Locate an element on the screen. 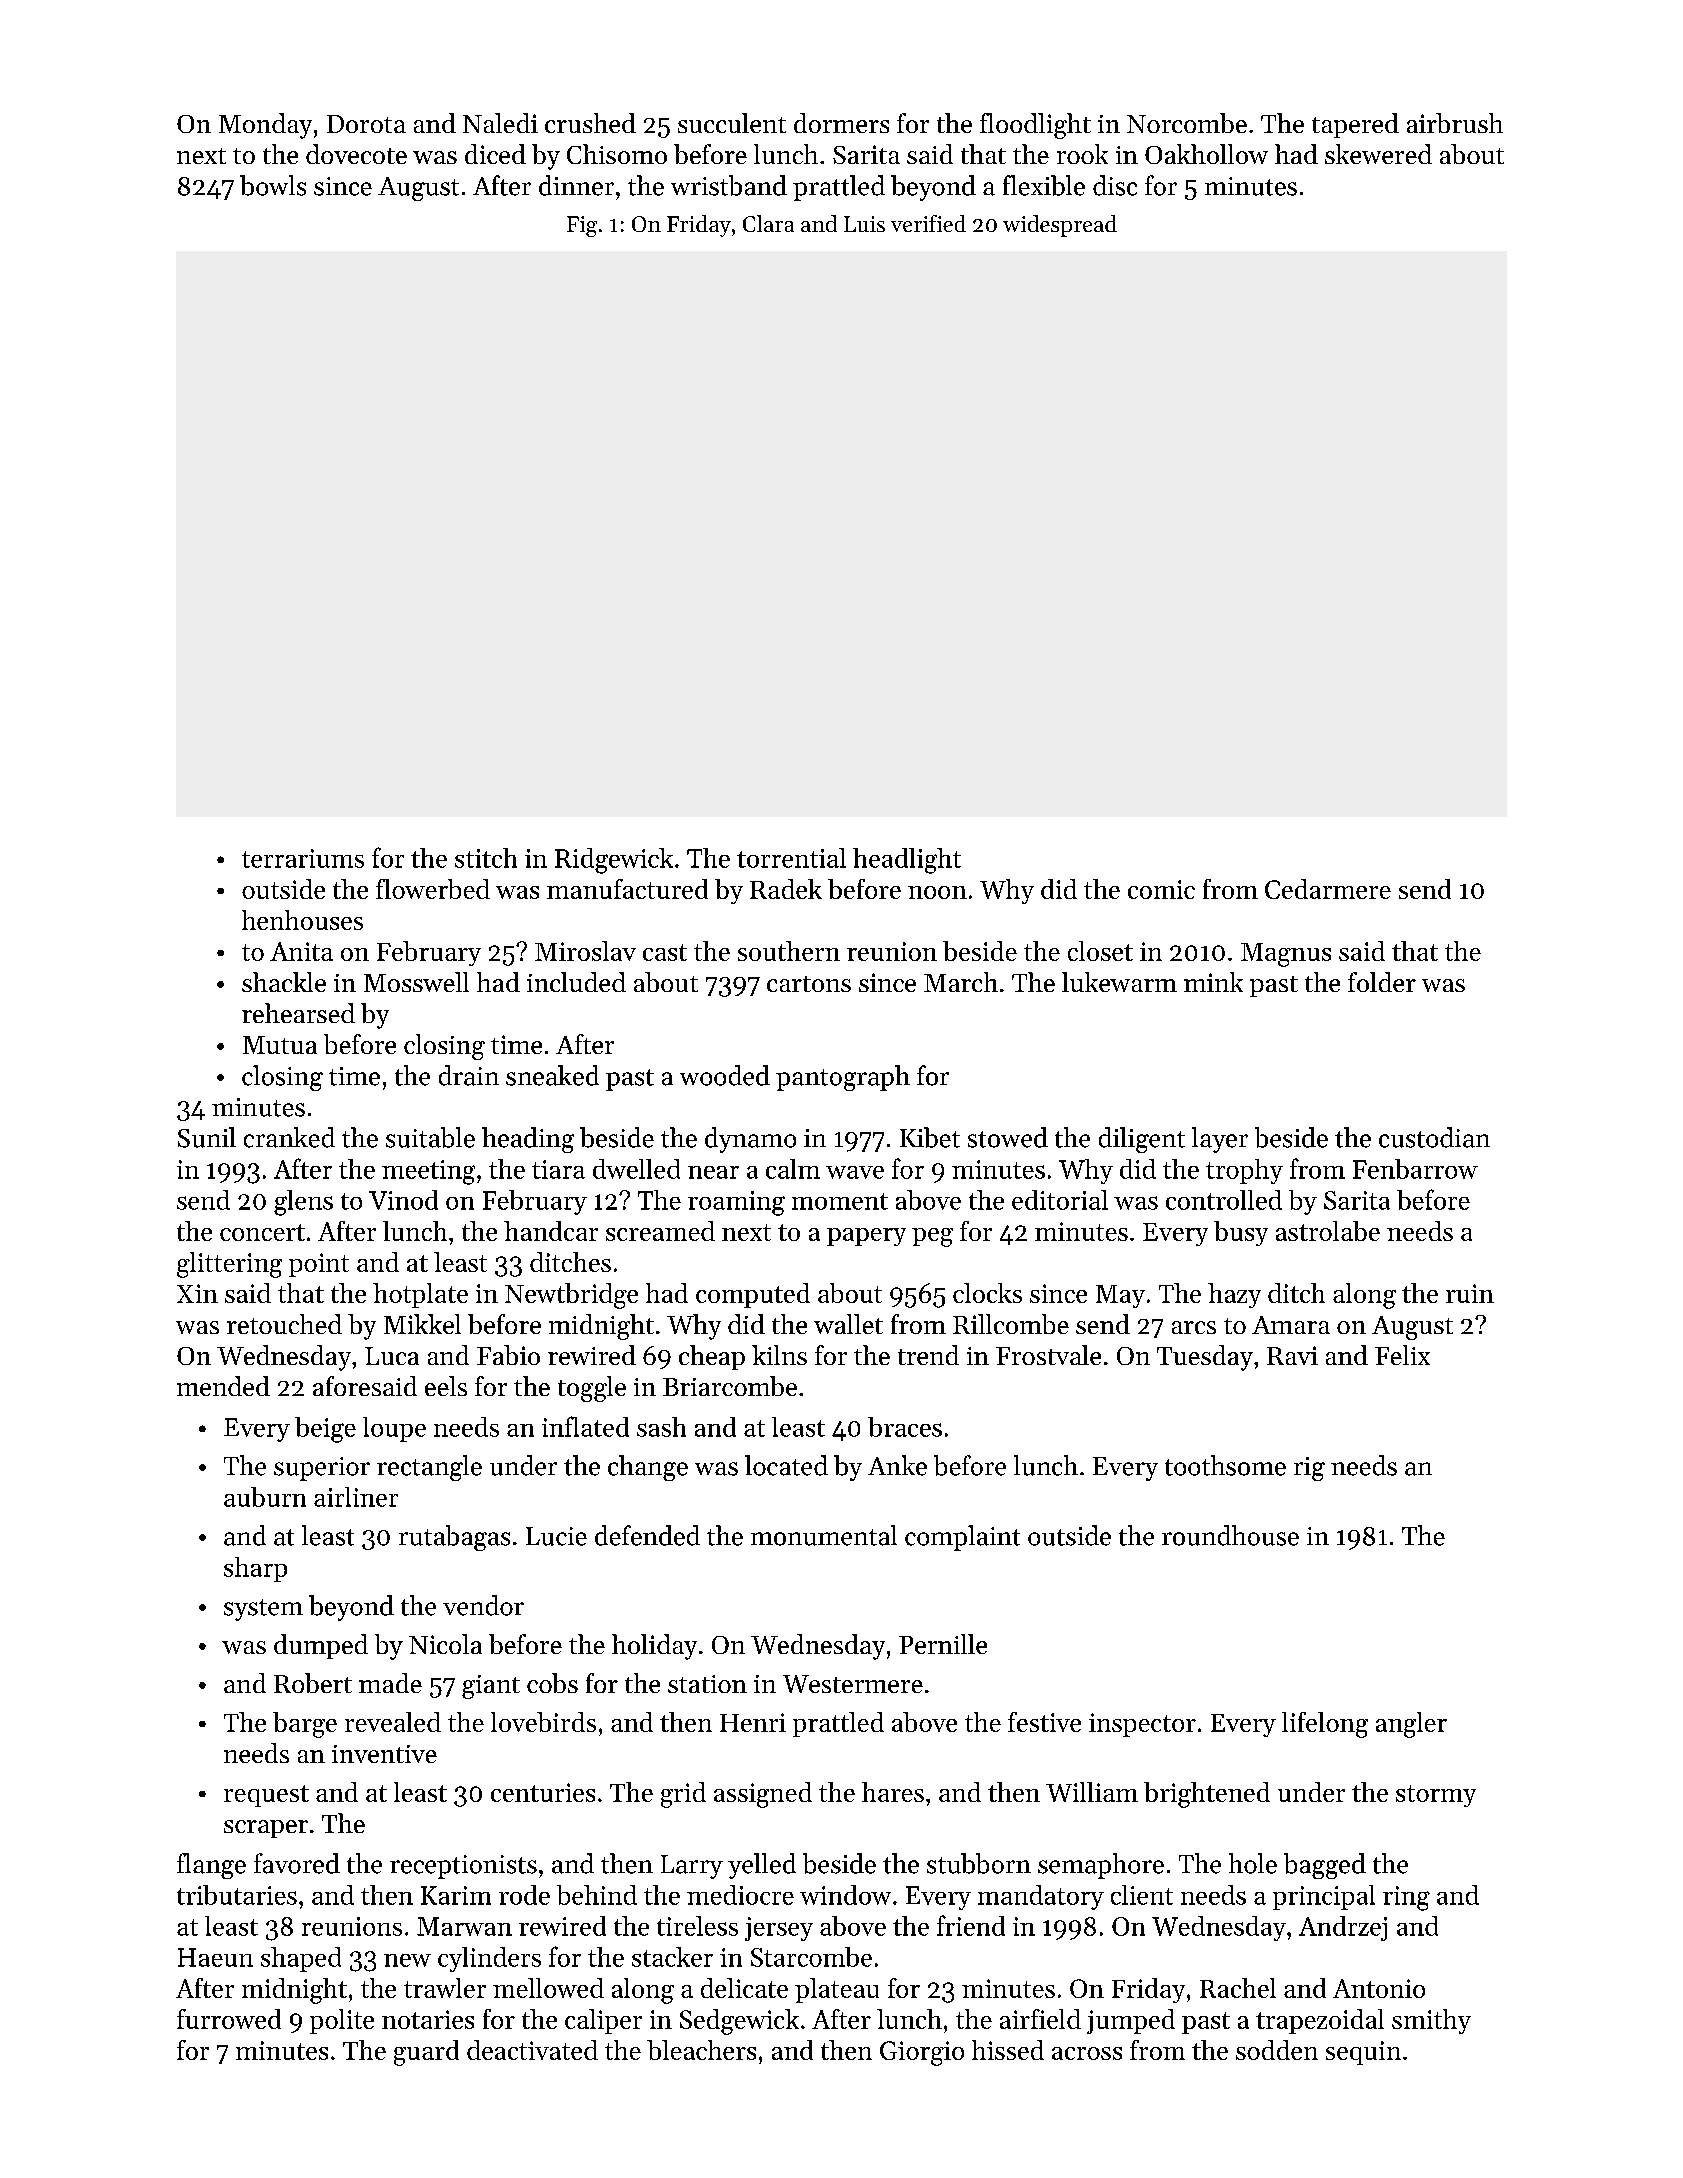 Image resolution: width=1683 pixels, height=2178 pixels. concert is located at coordinates (262, 1232).
